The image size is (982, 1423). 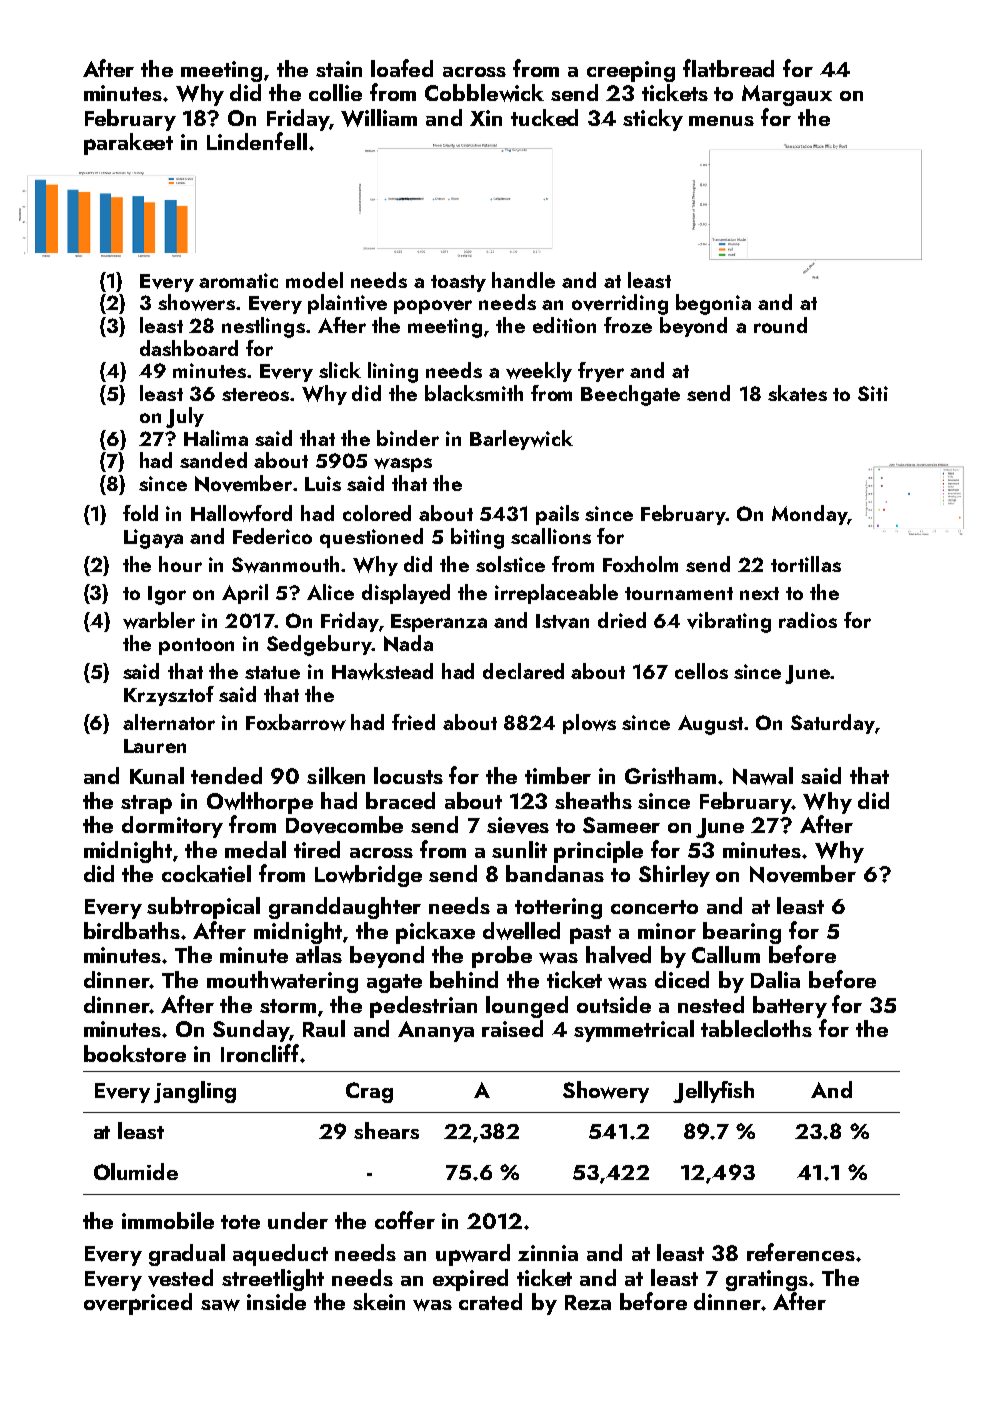 What do you see at coordinates (413, 722) in the screenshot?
I see `fried` at bounding box center [413, 722].
